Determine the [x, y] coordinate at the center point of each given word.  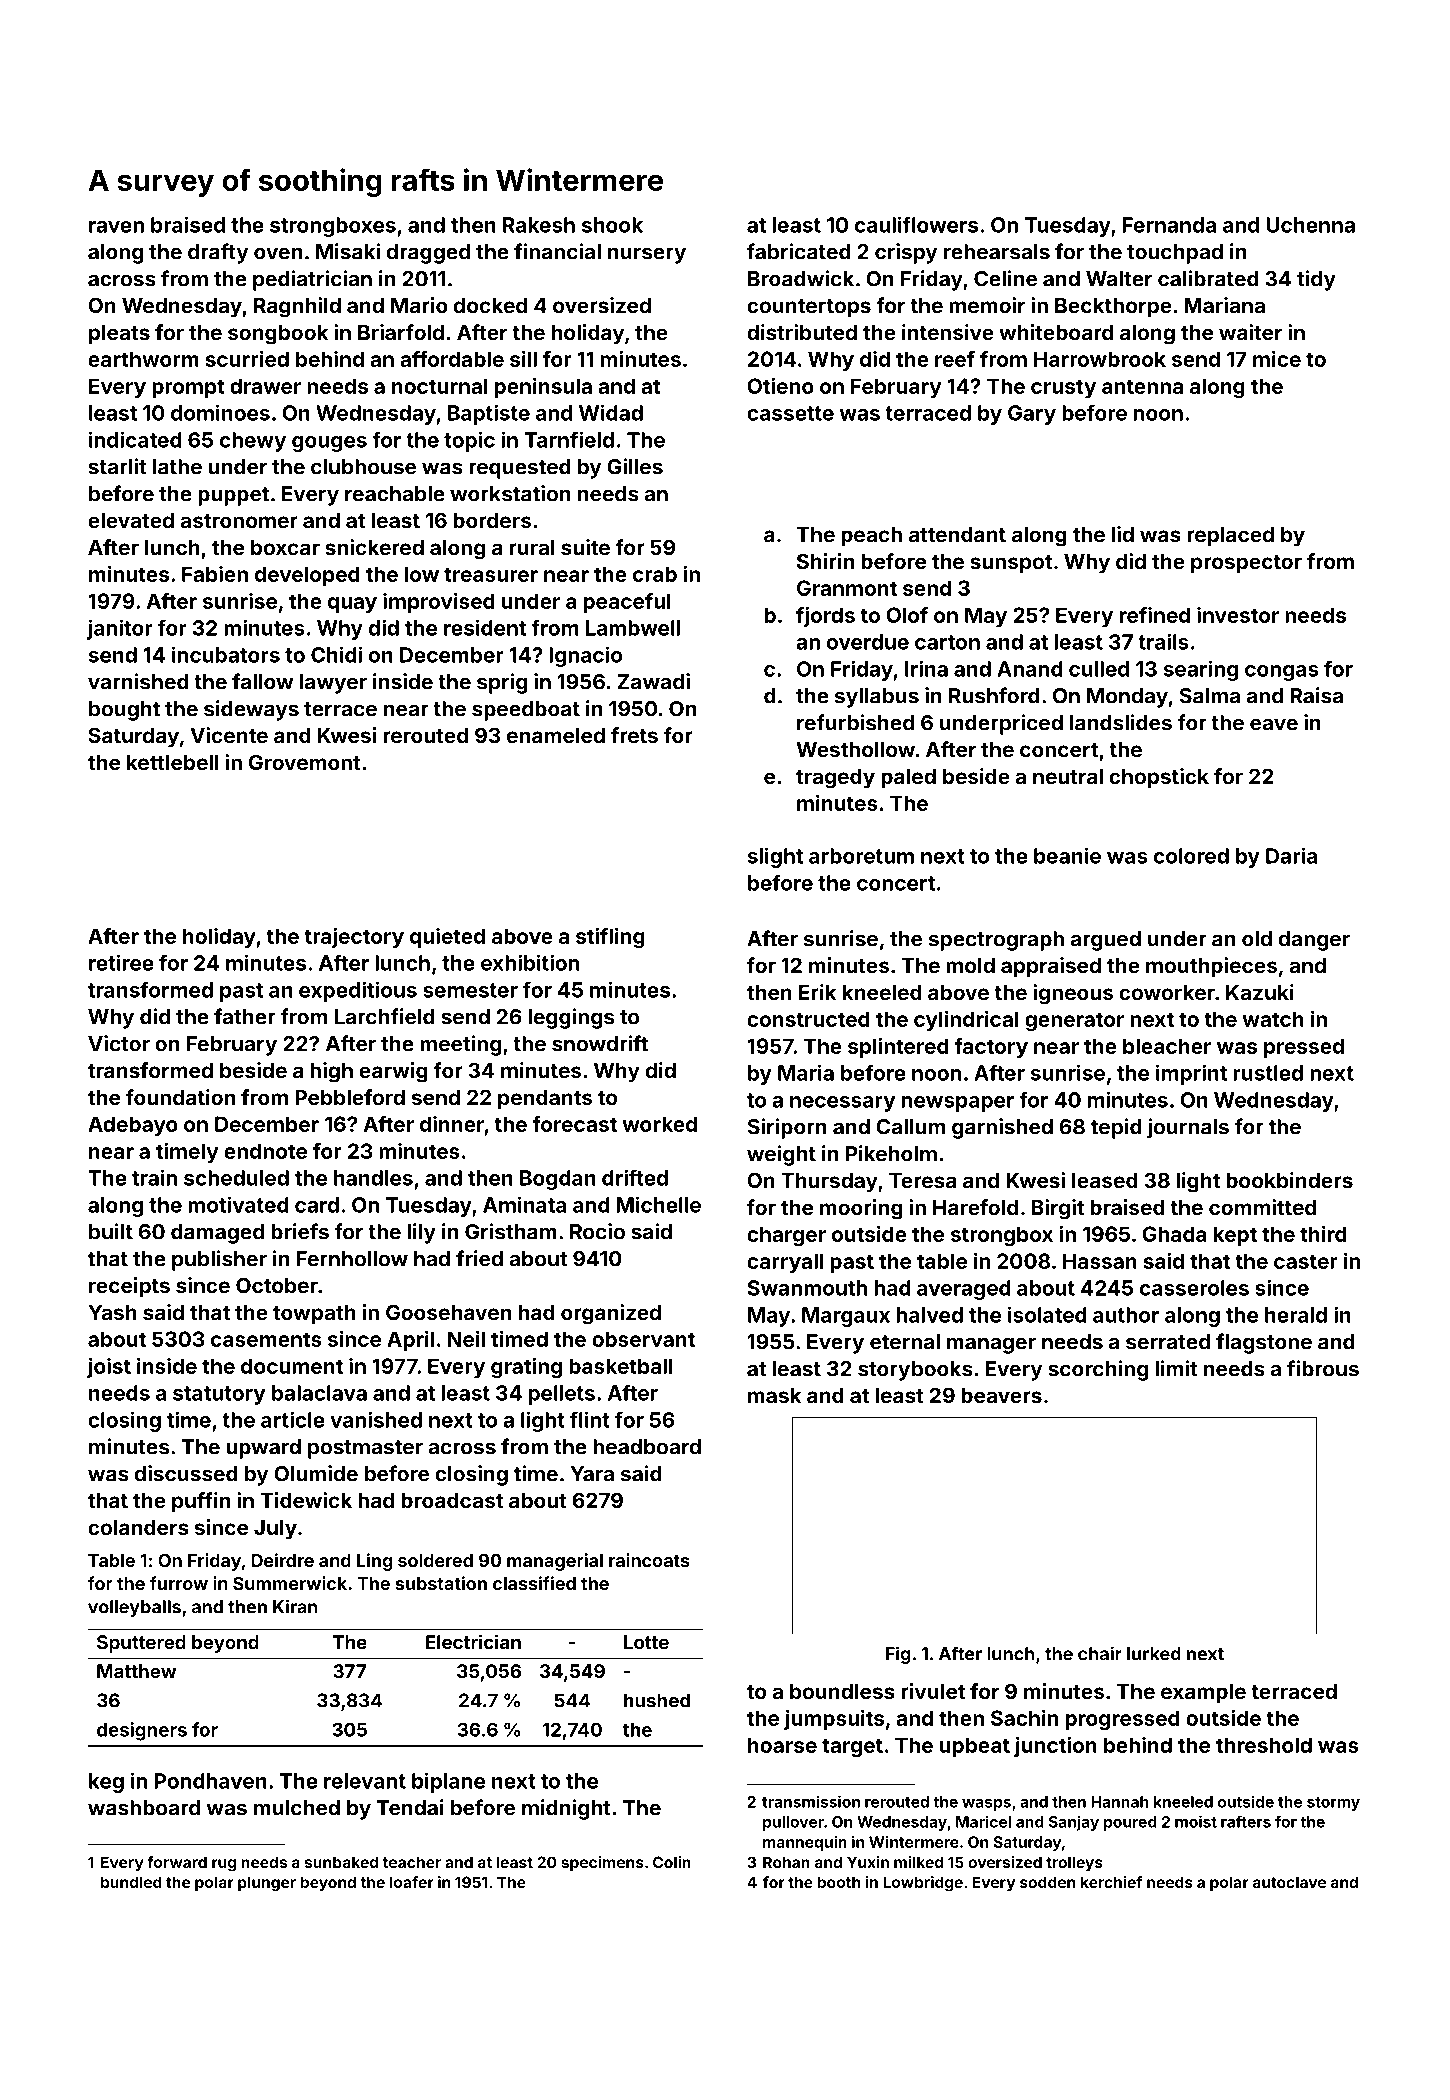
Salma [1209, 696]
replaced [1230, 537]
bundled [131, 1882]
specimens [602, 1863]
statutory [219, 1395]
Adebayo [133, 1126]
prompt [188, 388]
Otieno [780, 386]
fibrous [1323, 1368]
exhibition [530, 962]
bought [124, 711]
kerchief [1111, 1882]
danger [1314, 941]
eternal [905, 1342]
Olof [907, 615]
